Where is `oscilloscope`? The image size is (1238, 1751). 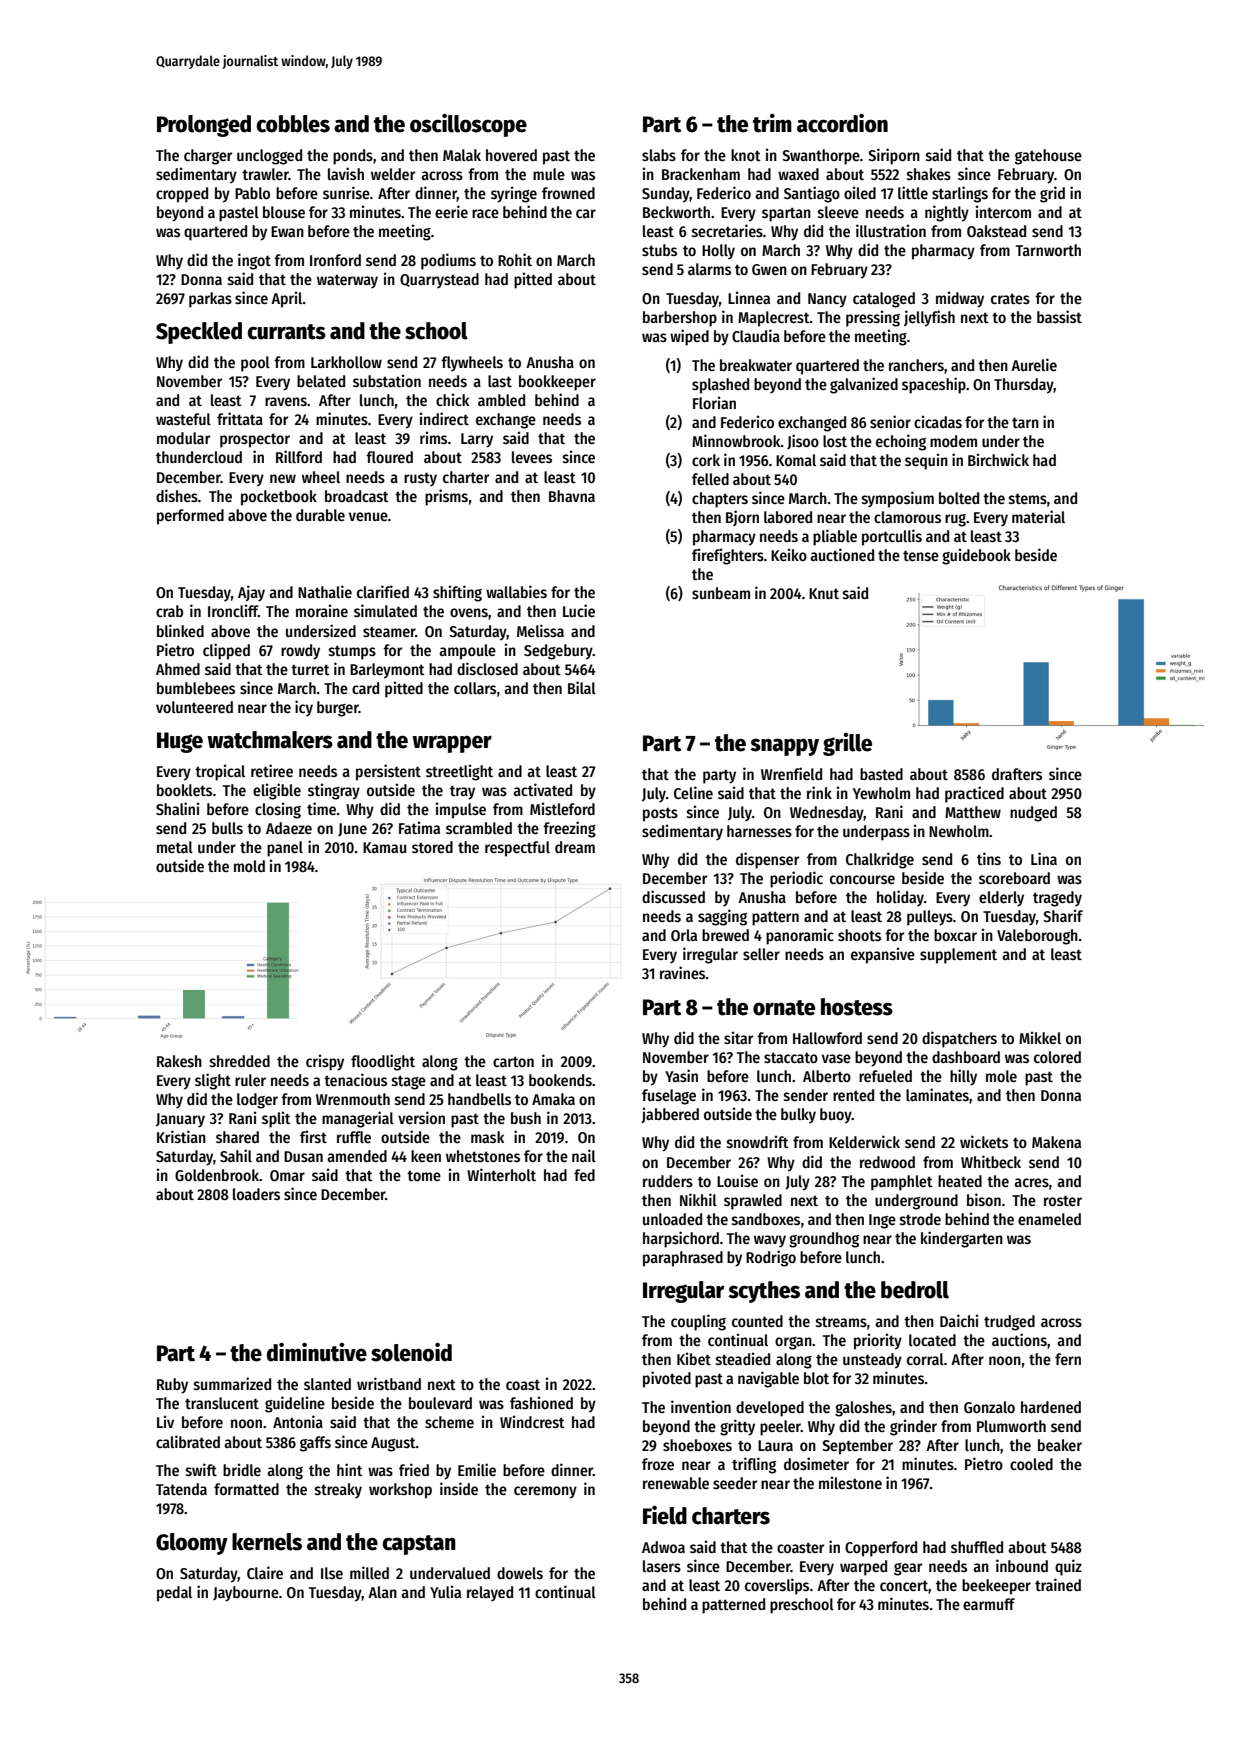 oscilloscope is located at coordinates (468, 125).
